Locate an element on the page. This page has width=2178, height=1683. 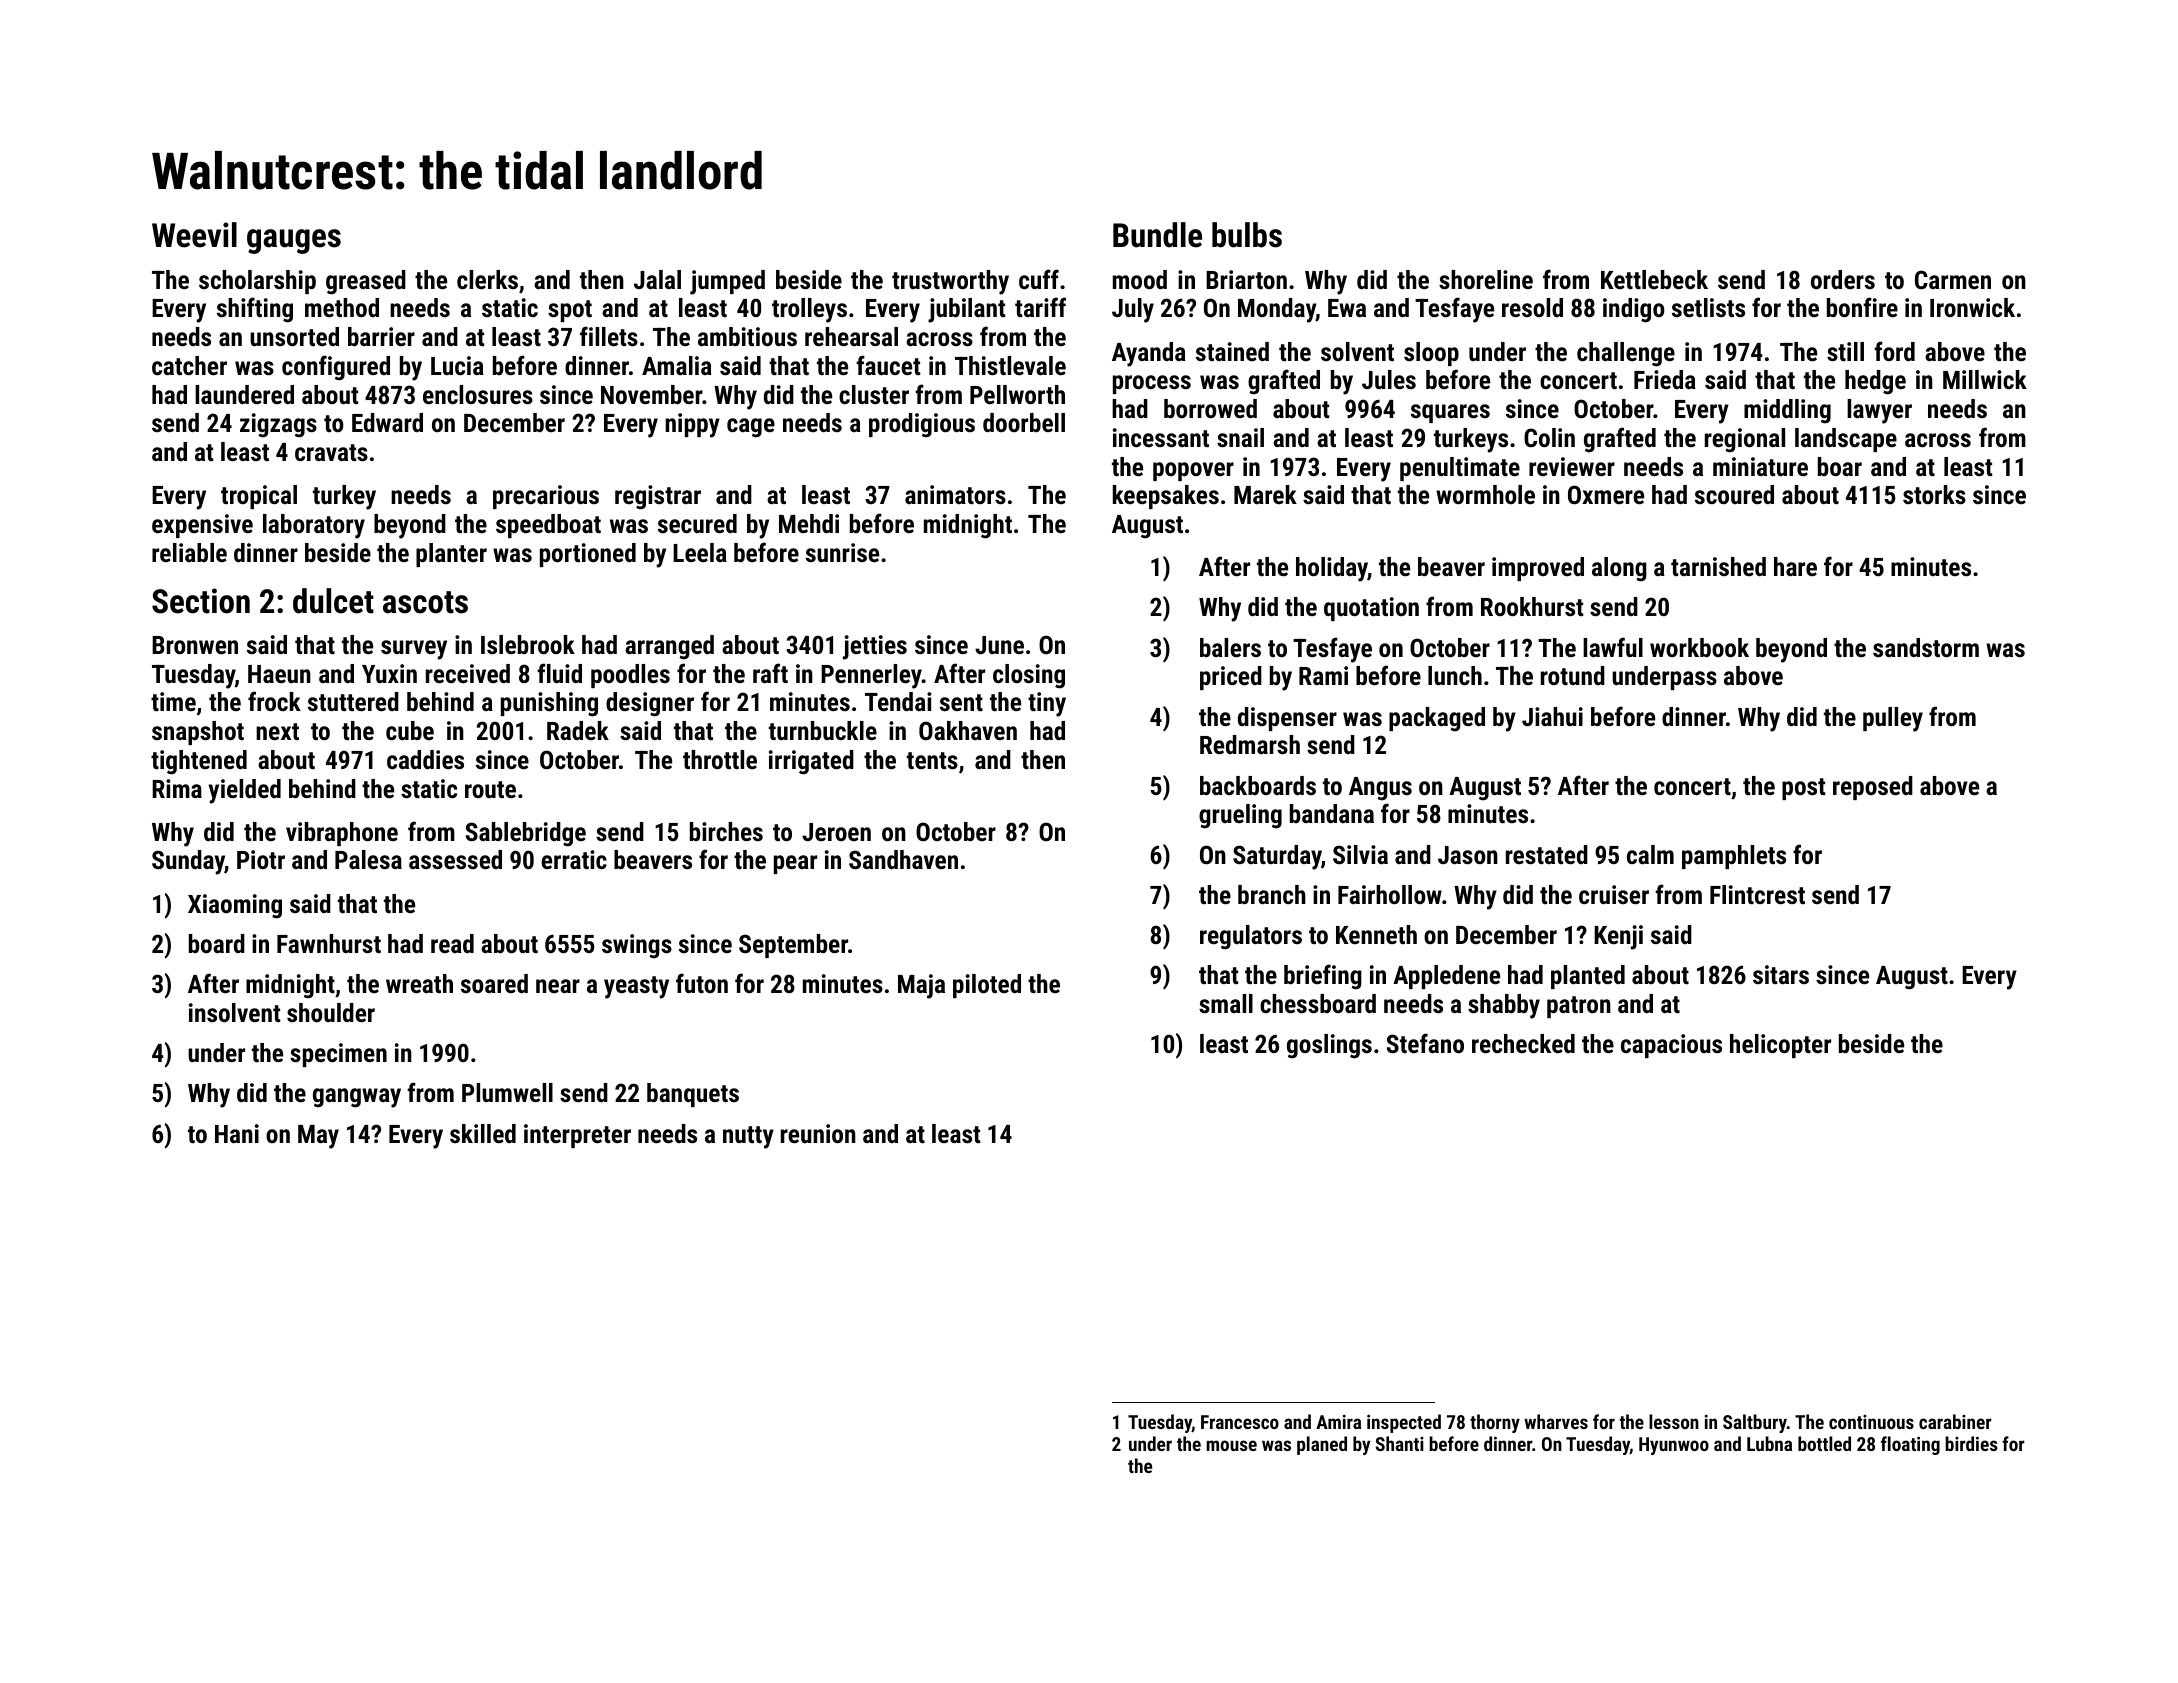
closing is located at coordinates (1029, 676).
